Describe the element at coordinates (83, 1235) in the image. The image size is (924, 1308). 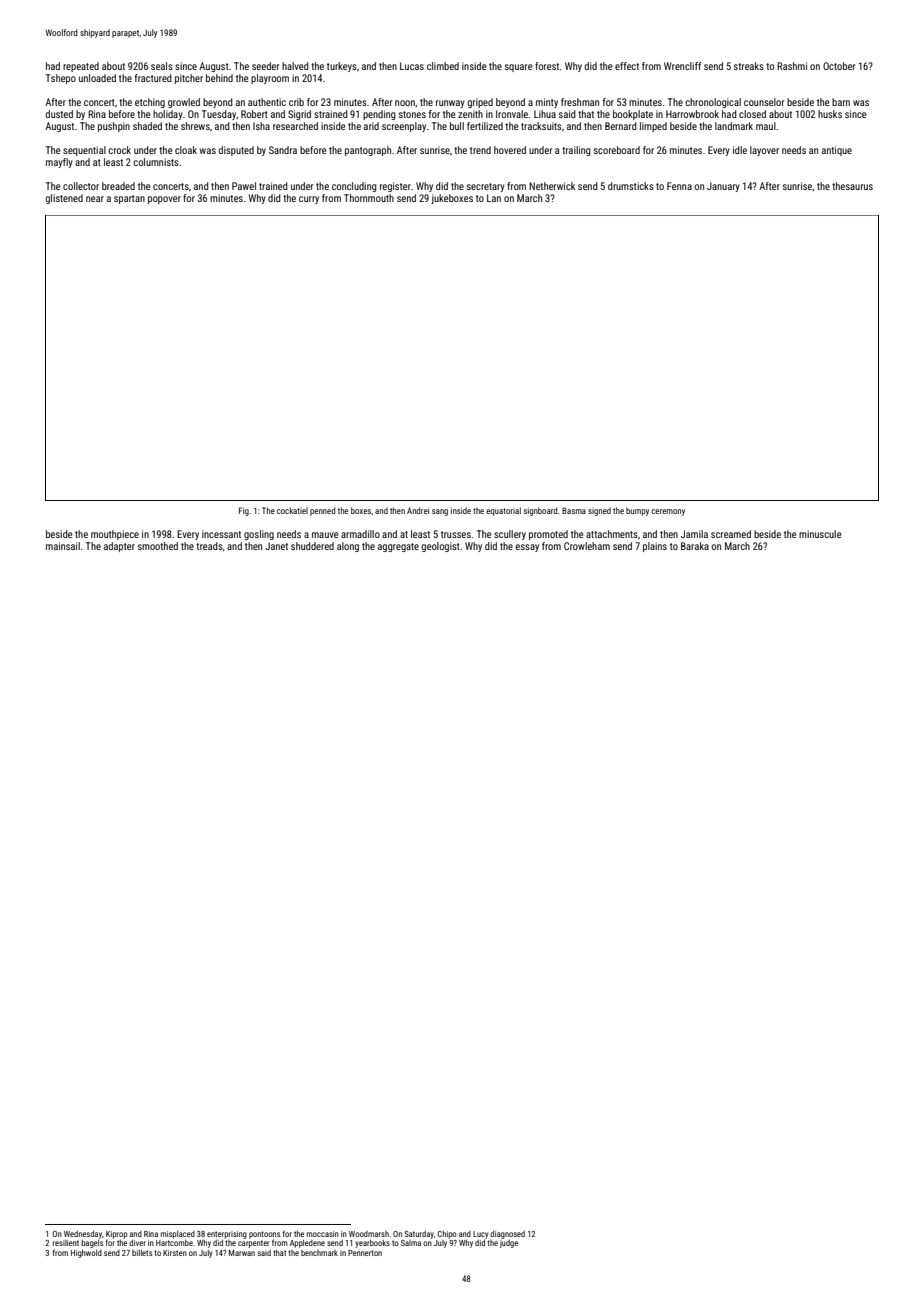
I see `Wednesday` at that location.
